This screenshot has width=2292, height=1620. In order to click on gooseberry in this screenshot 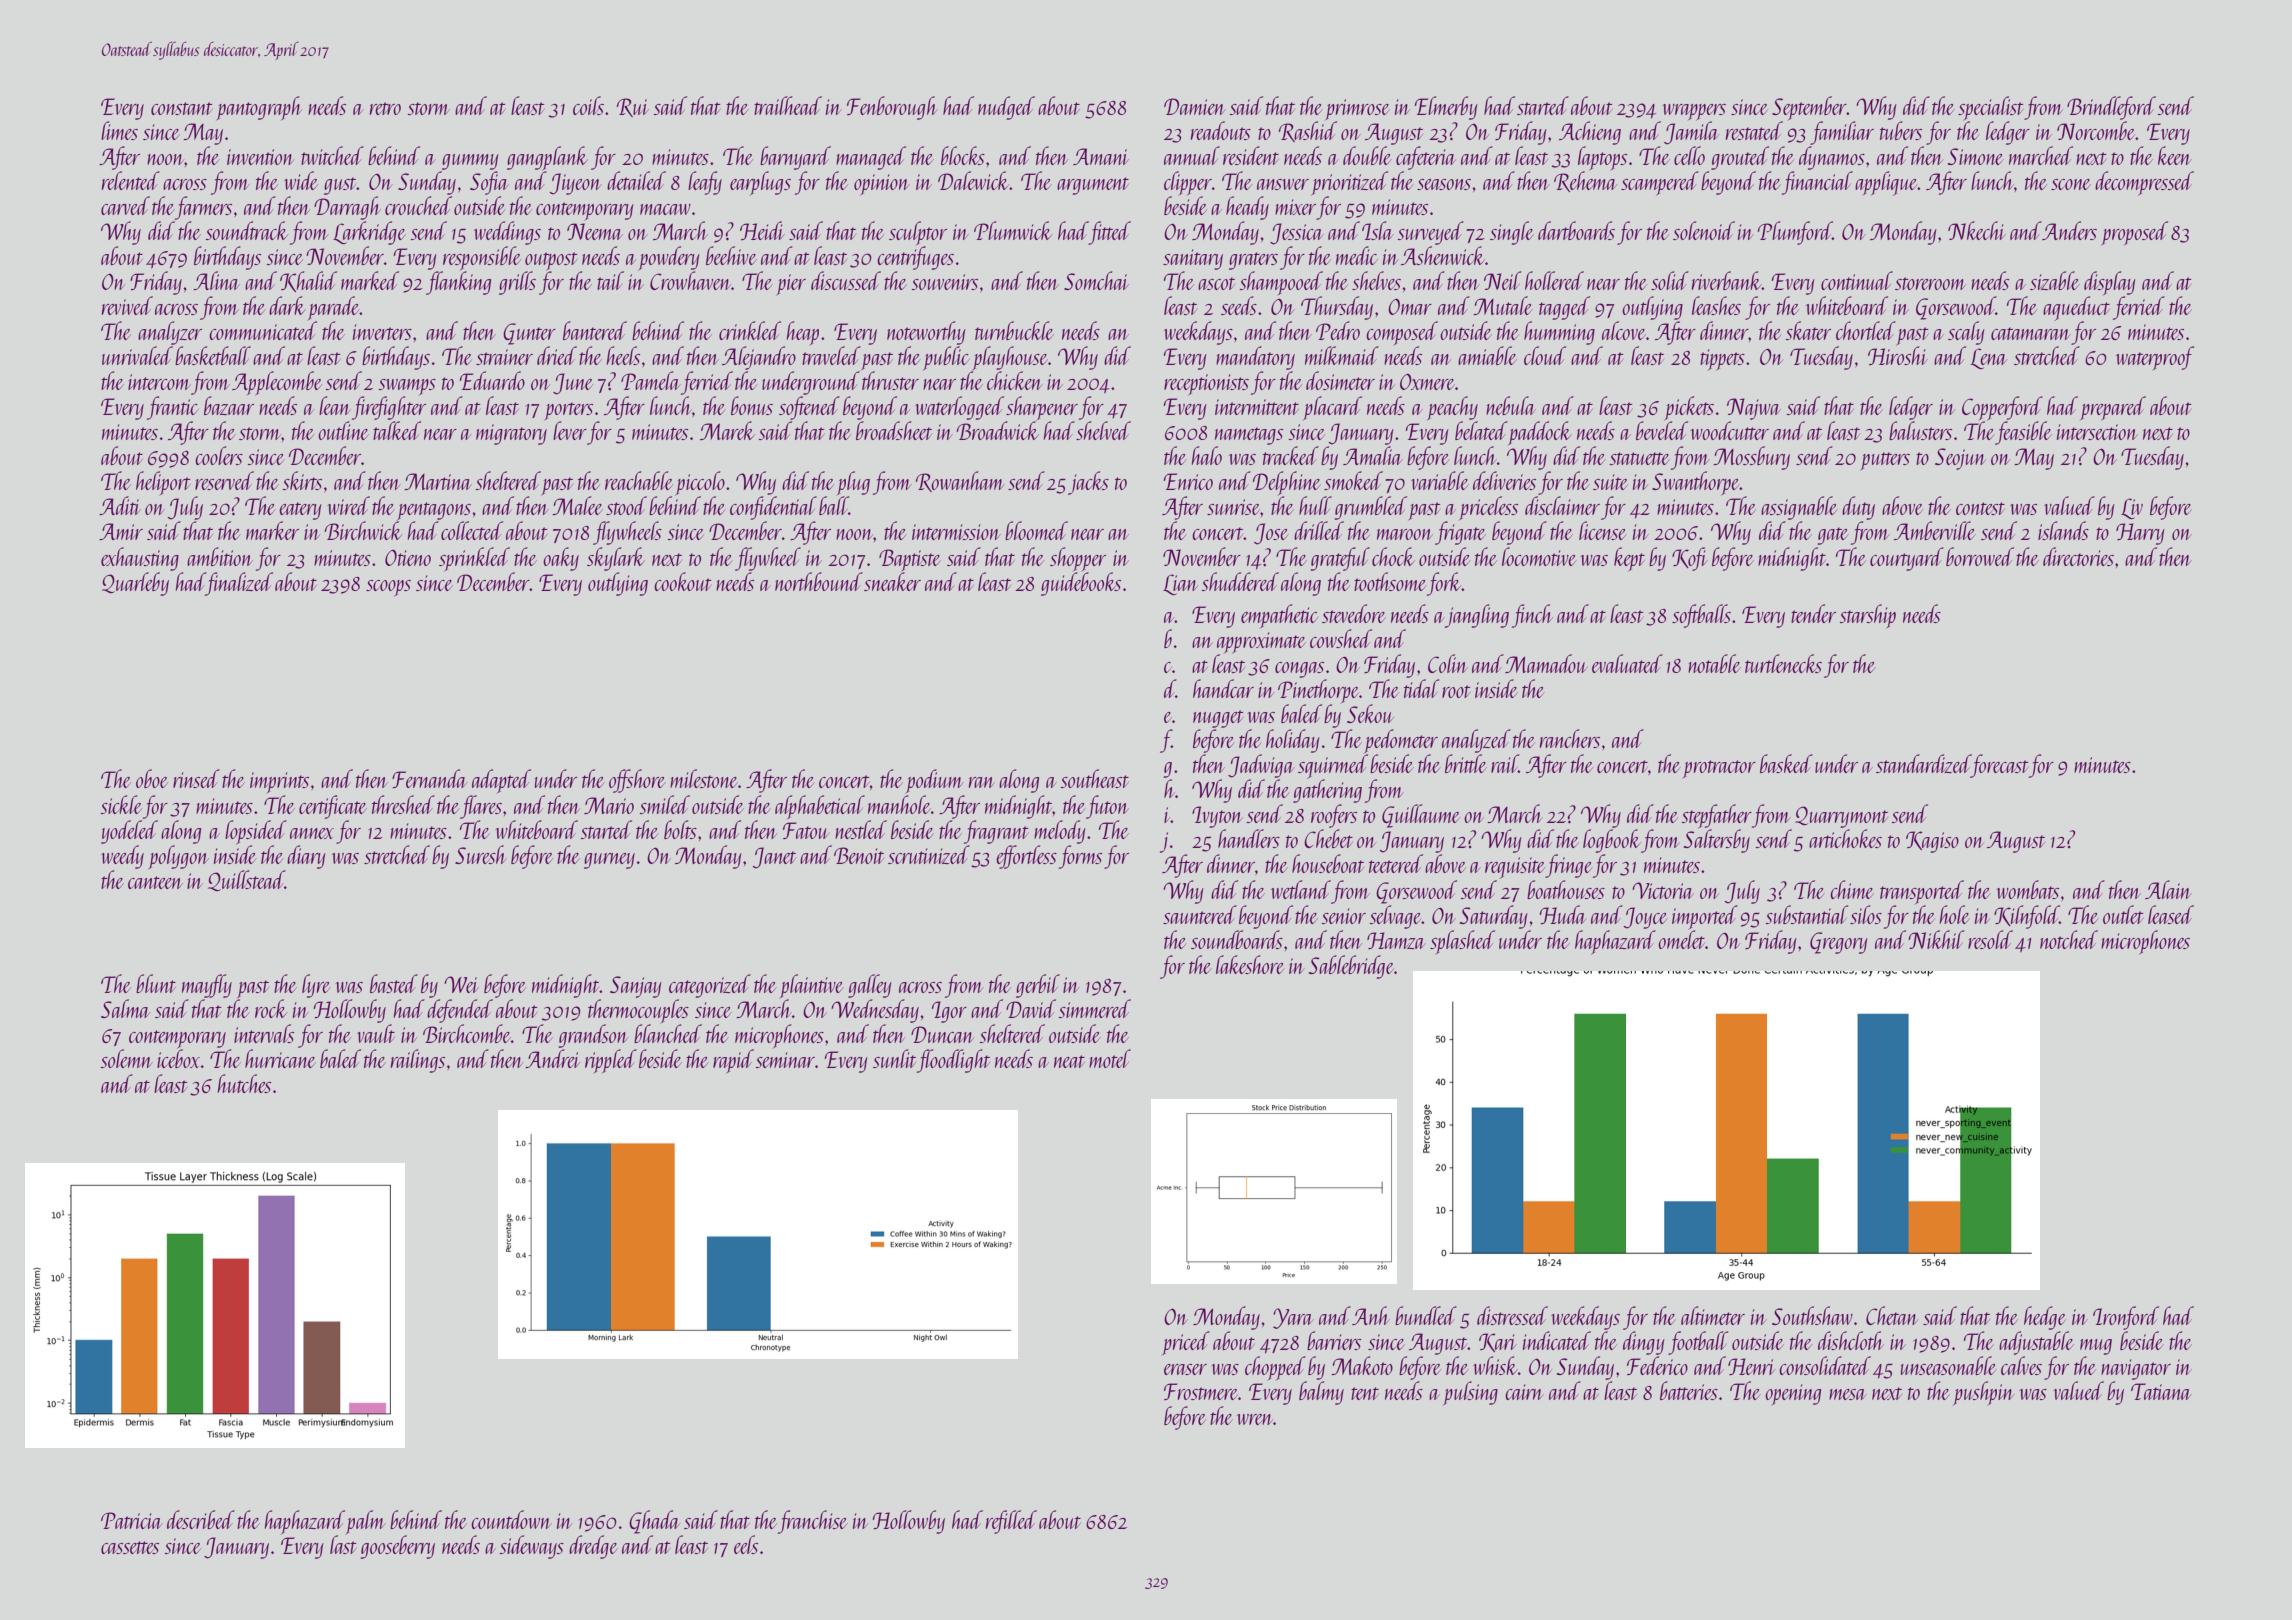, I will do `click(397, 1547)`.
